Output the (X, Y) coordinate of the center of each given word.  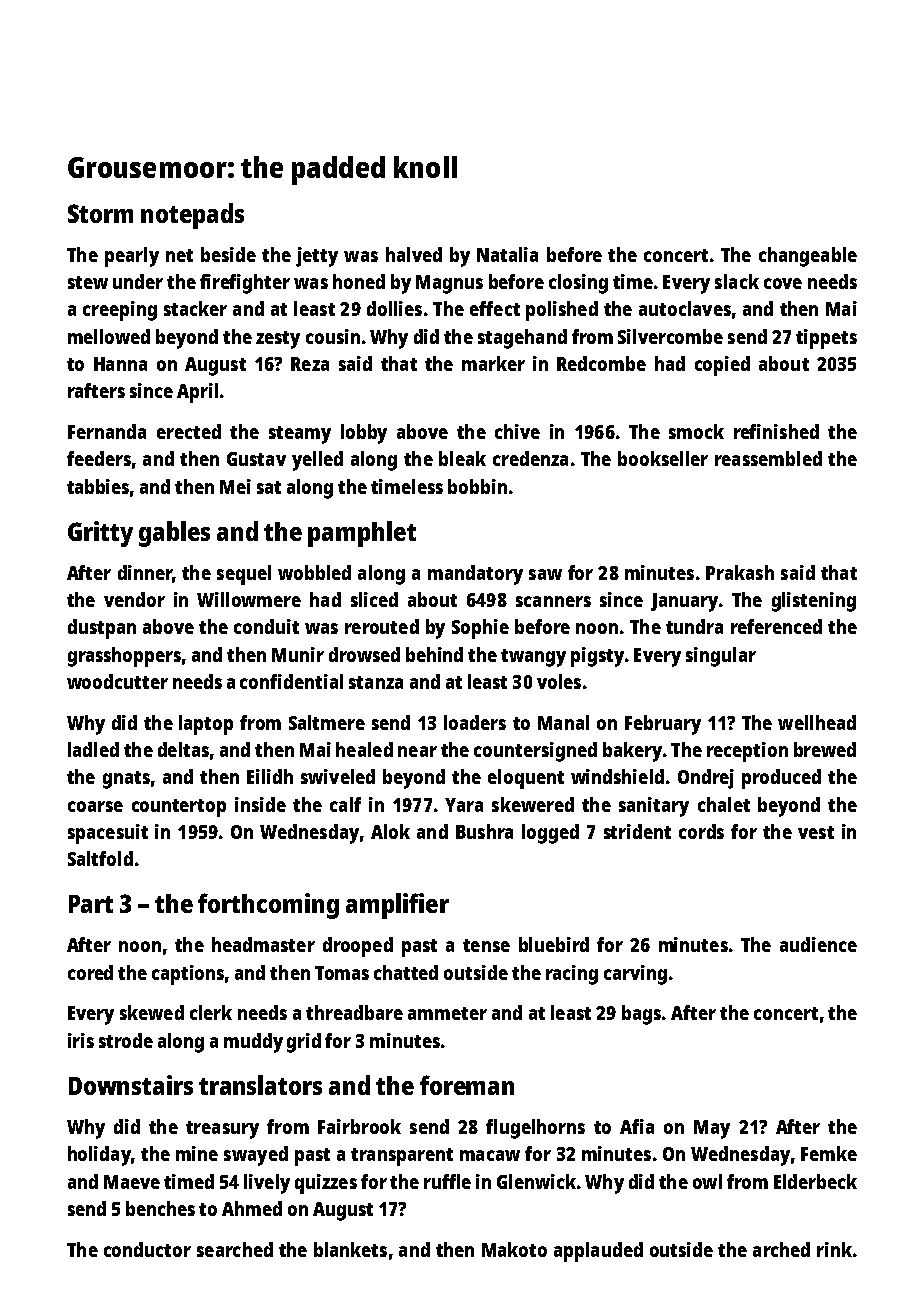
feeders (99, 458)
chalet (724, 804)
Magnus (449, 284)
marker (493, 363)
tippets (826, 339)
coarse (95, 806)
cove (783, 283)
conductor (147, 1249)
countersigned (535, 752)
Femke (829, 1153)
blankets (350, 1249)
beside (228, 254)
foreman (467, 1085)
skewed (152, 1012)
